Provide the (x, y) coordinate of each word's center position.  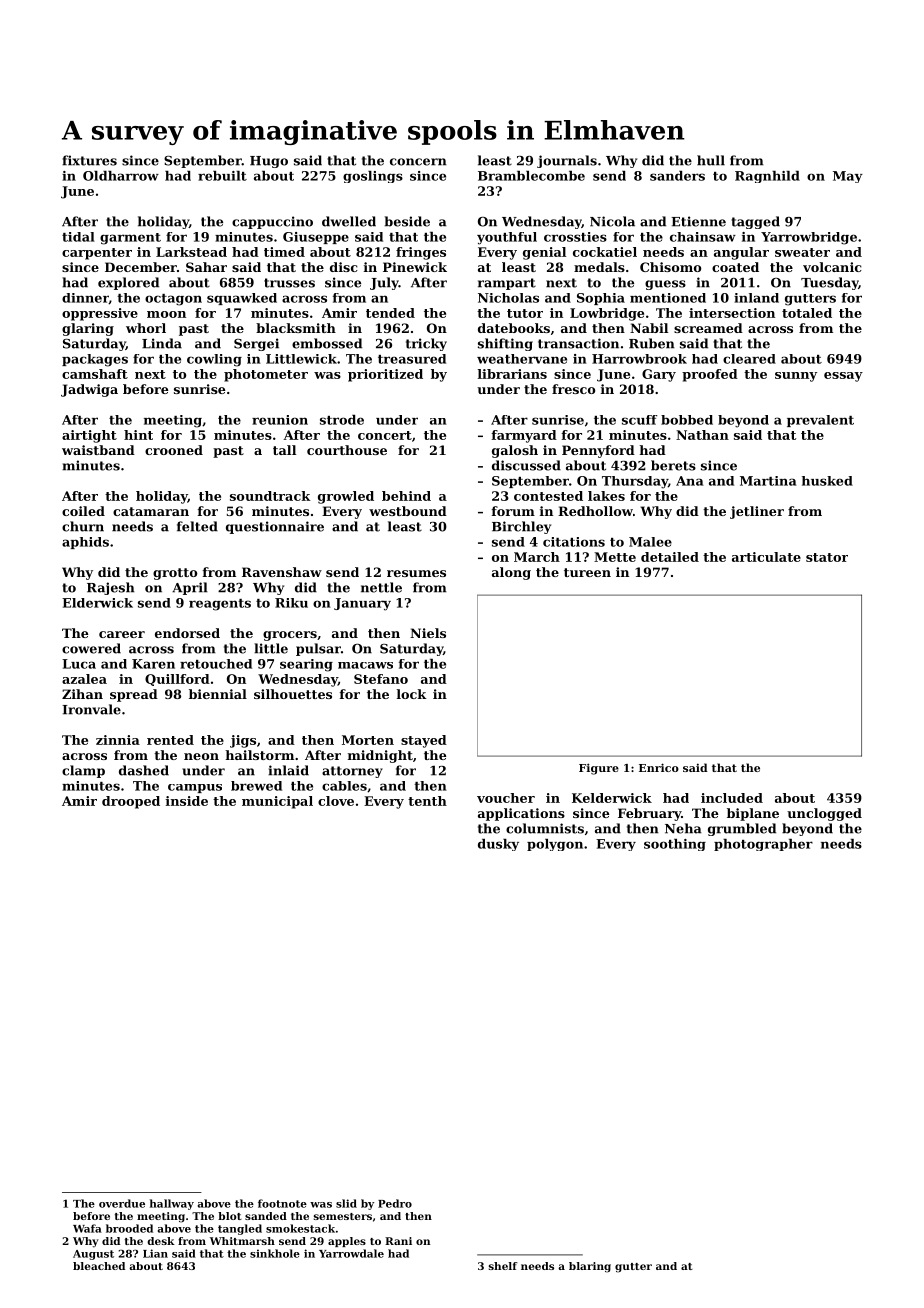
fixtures (89, 160)
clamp (83, 771)
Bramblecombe (531, 176)
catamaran (151, 511)
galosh (515, 451)
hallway (172, 1204)
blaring (590, 1267)
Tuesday (829, 283)
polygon (555, 845)
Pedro (395, 1203)
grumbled (742, 829)
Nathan (702, 435)
